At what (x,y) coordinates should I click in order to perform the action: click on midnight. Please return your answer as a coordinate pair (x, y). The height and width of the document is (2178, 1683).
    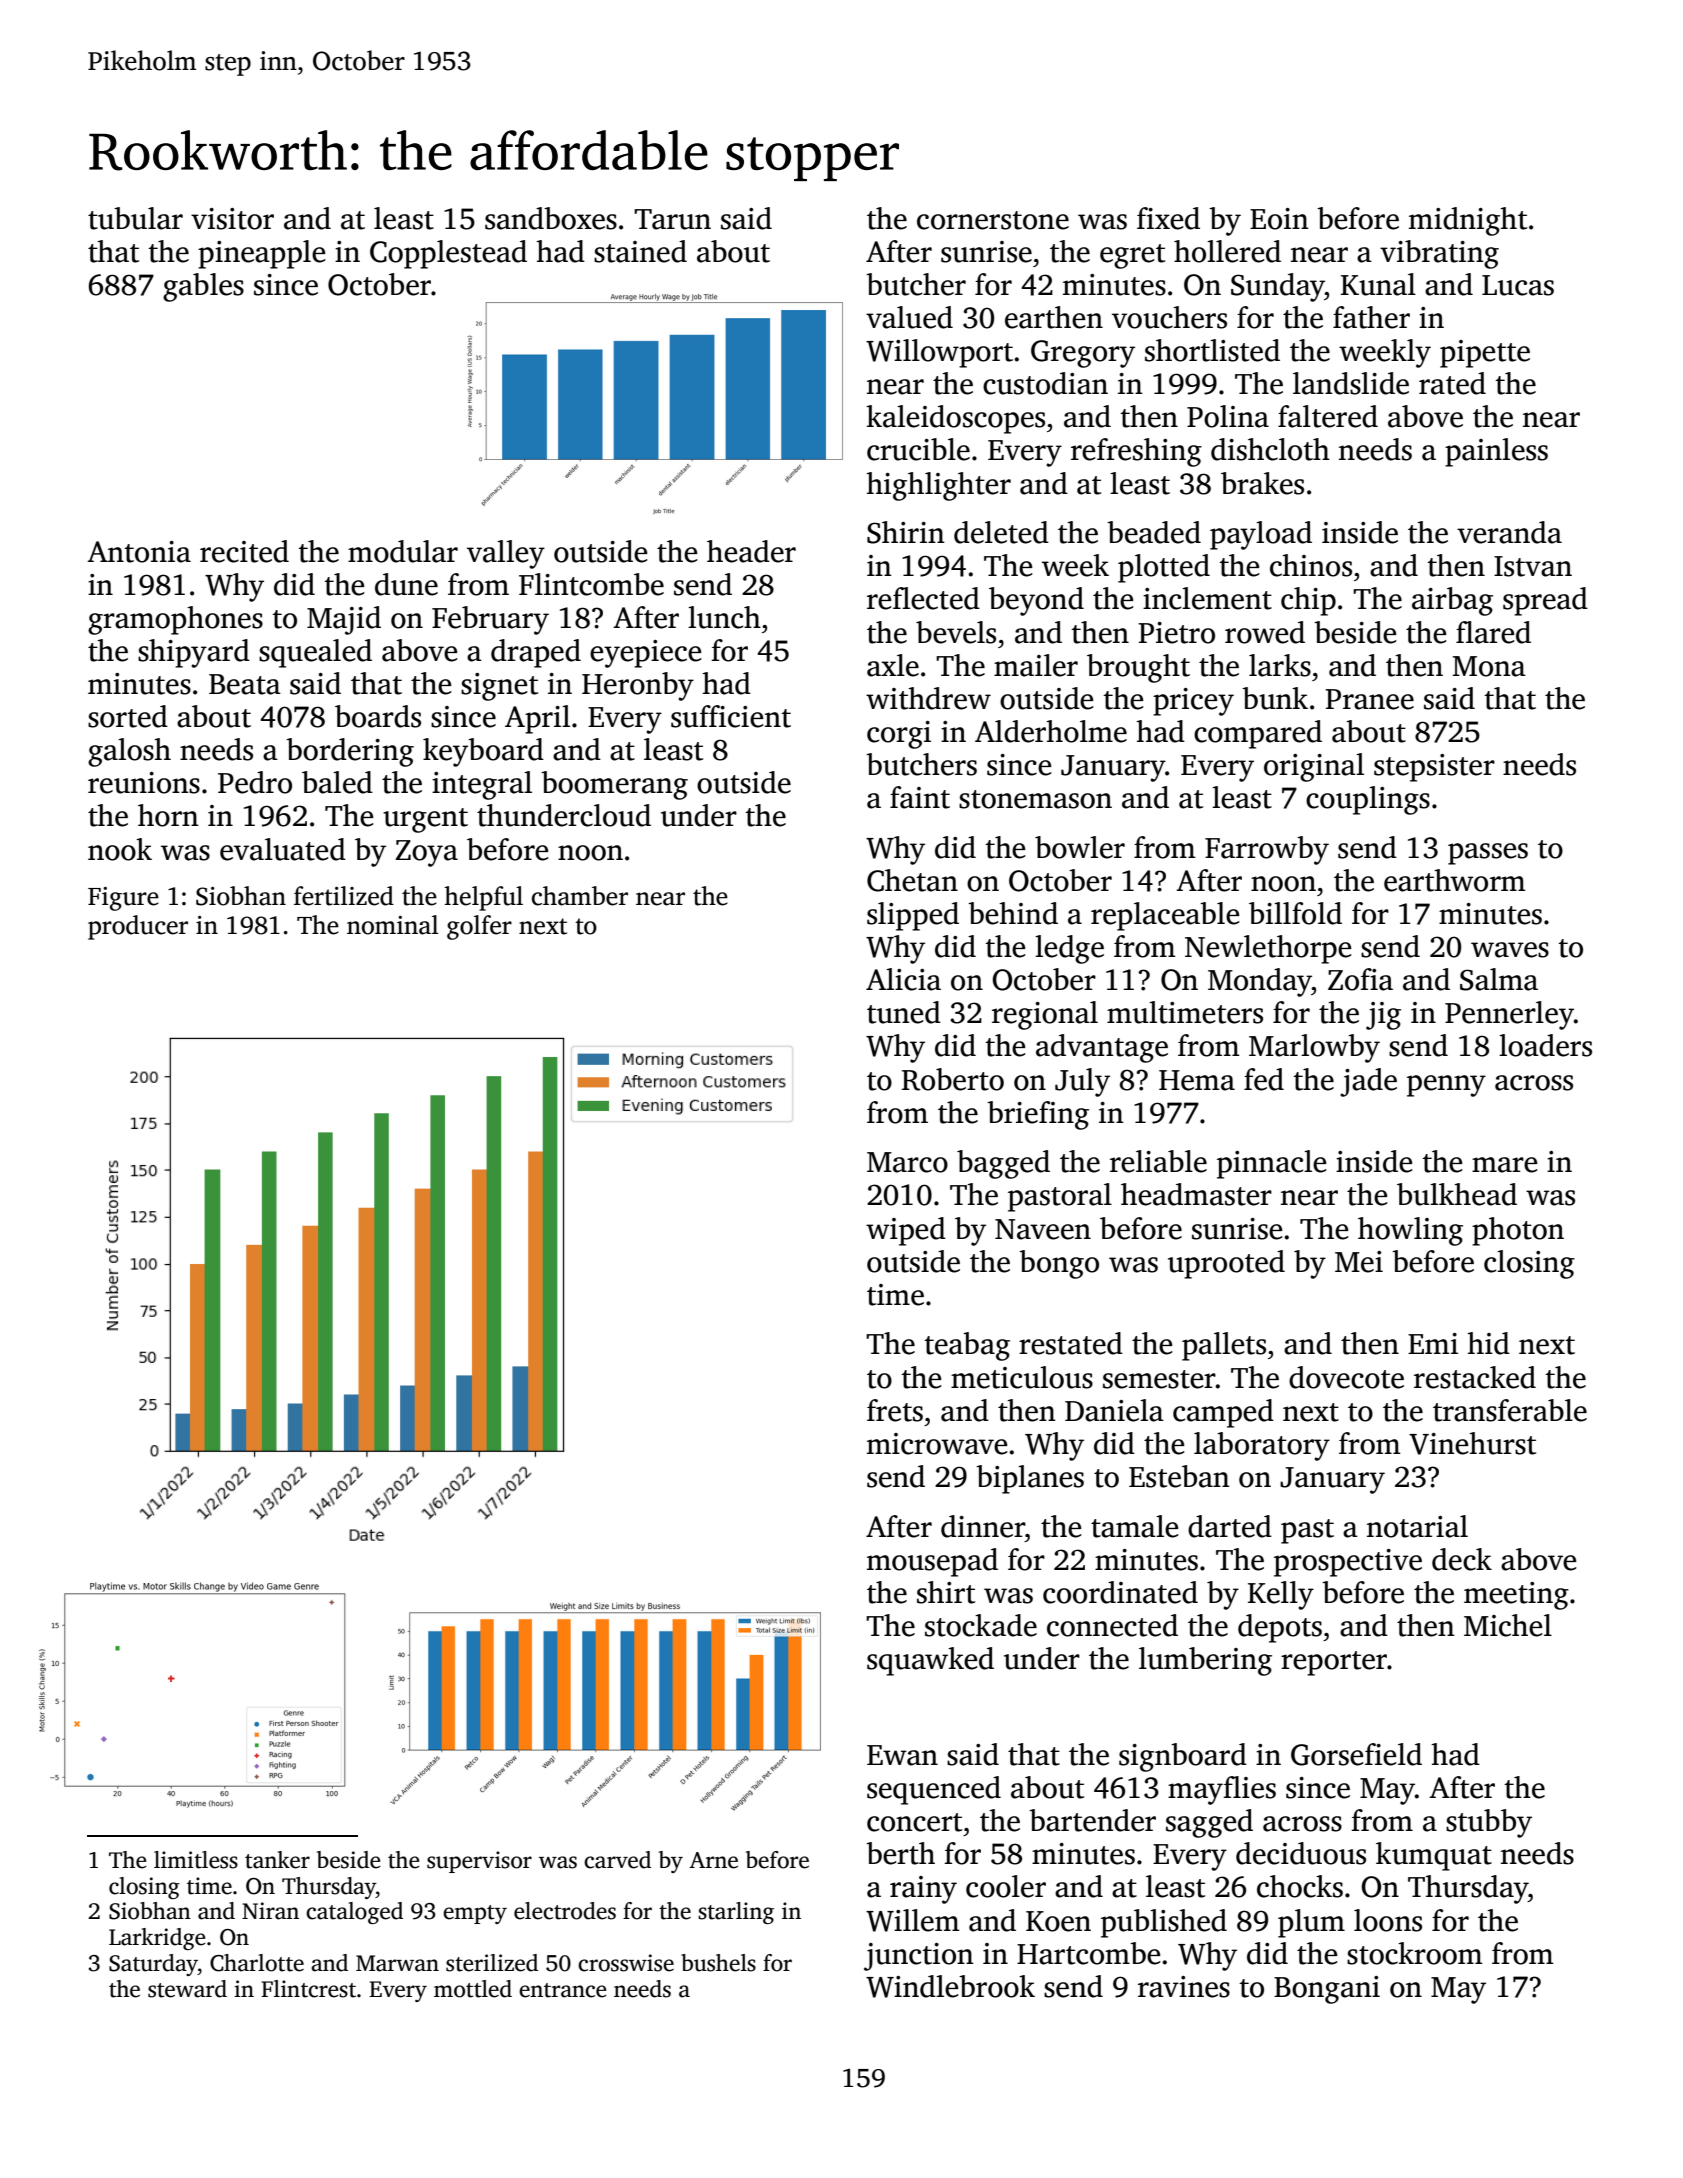
    Looking at the image, I should click on (1468, 221).
